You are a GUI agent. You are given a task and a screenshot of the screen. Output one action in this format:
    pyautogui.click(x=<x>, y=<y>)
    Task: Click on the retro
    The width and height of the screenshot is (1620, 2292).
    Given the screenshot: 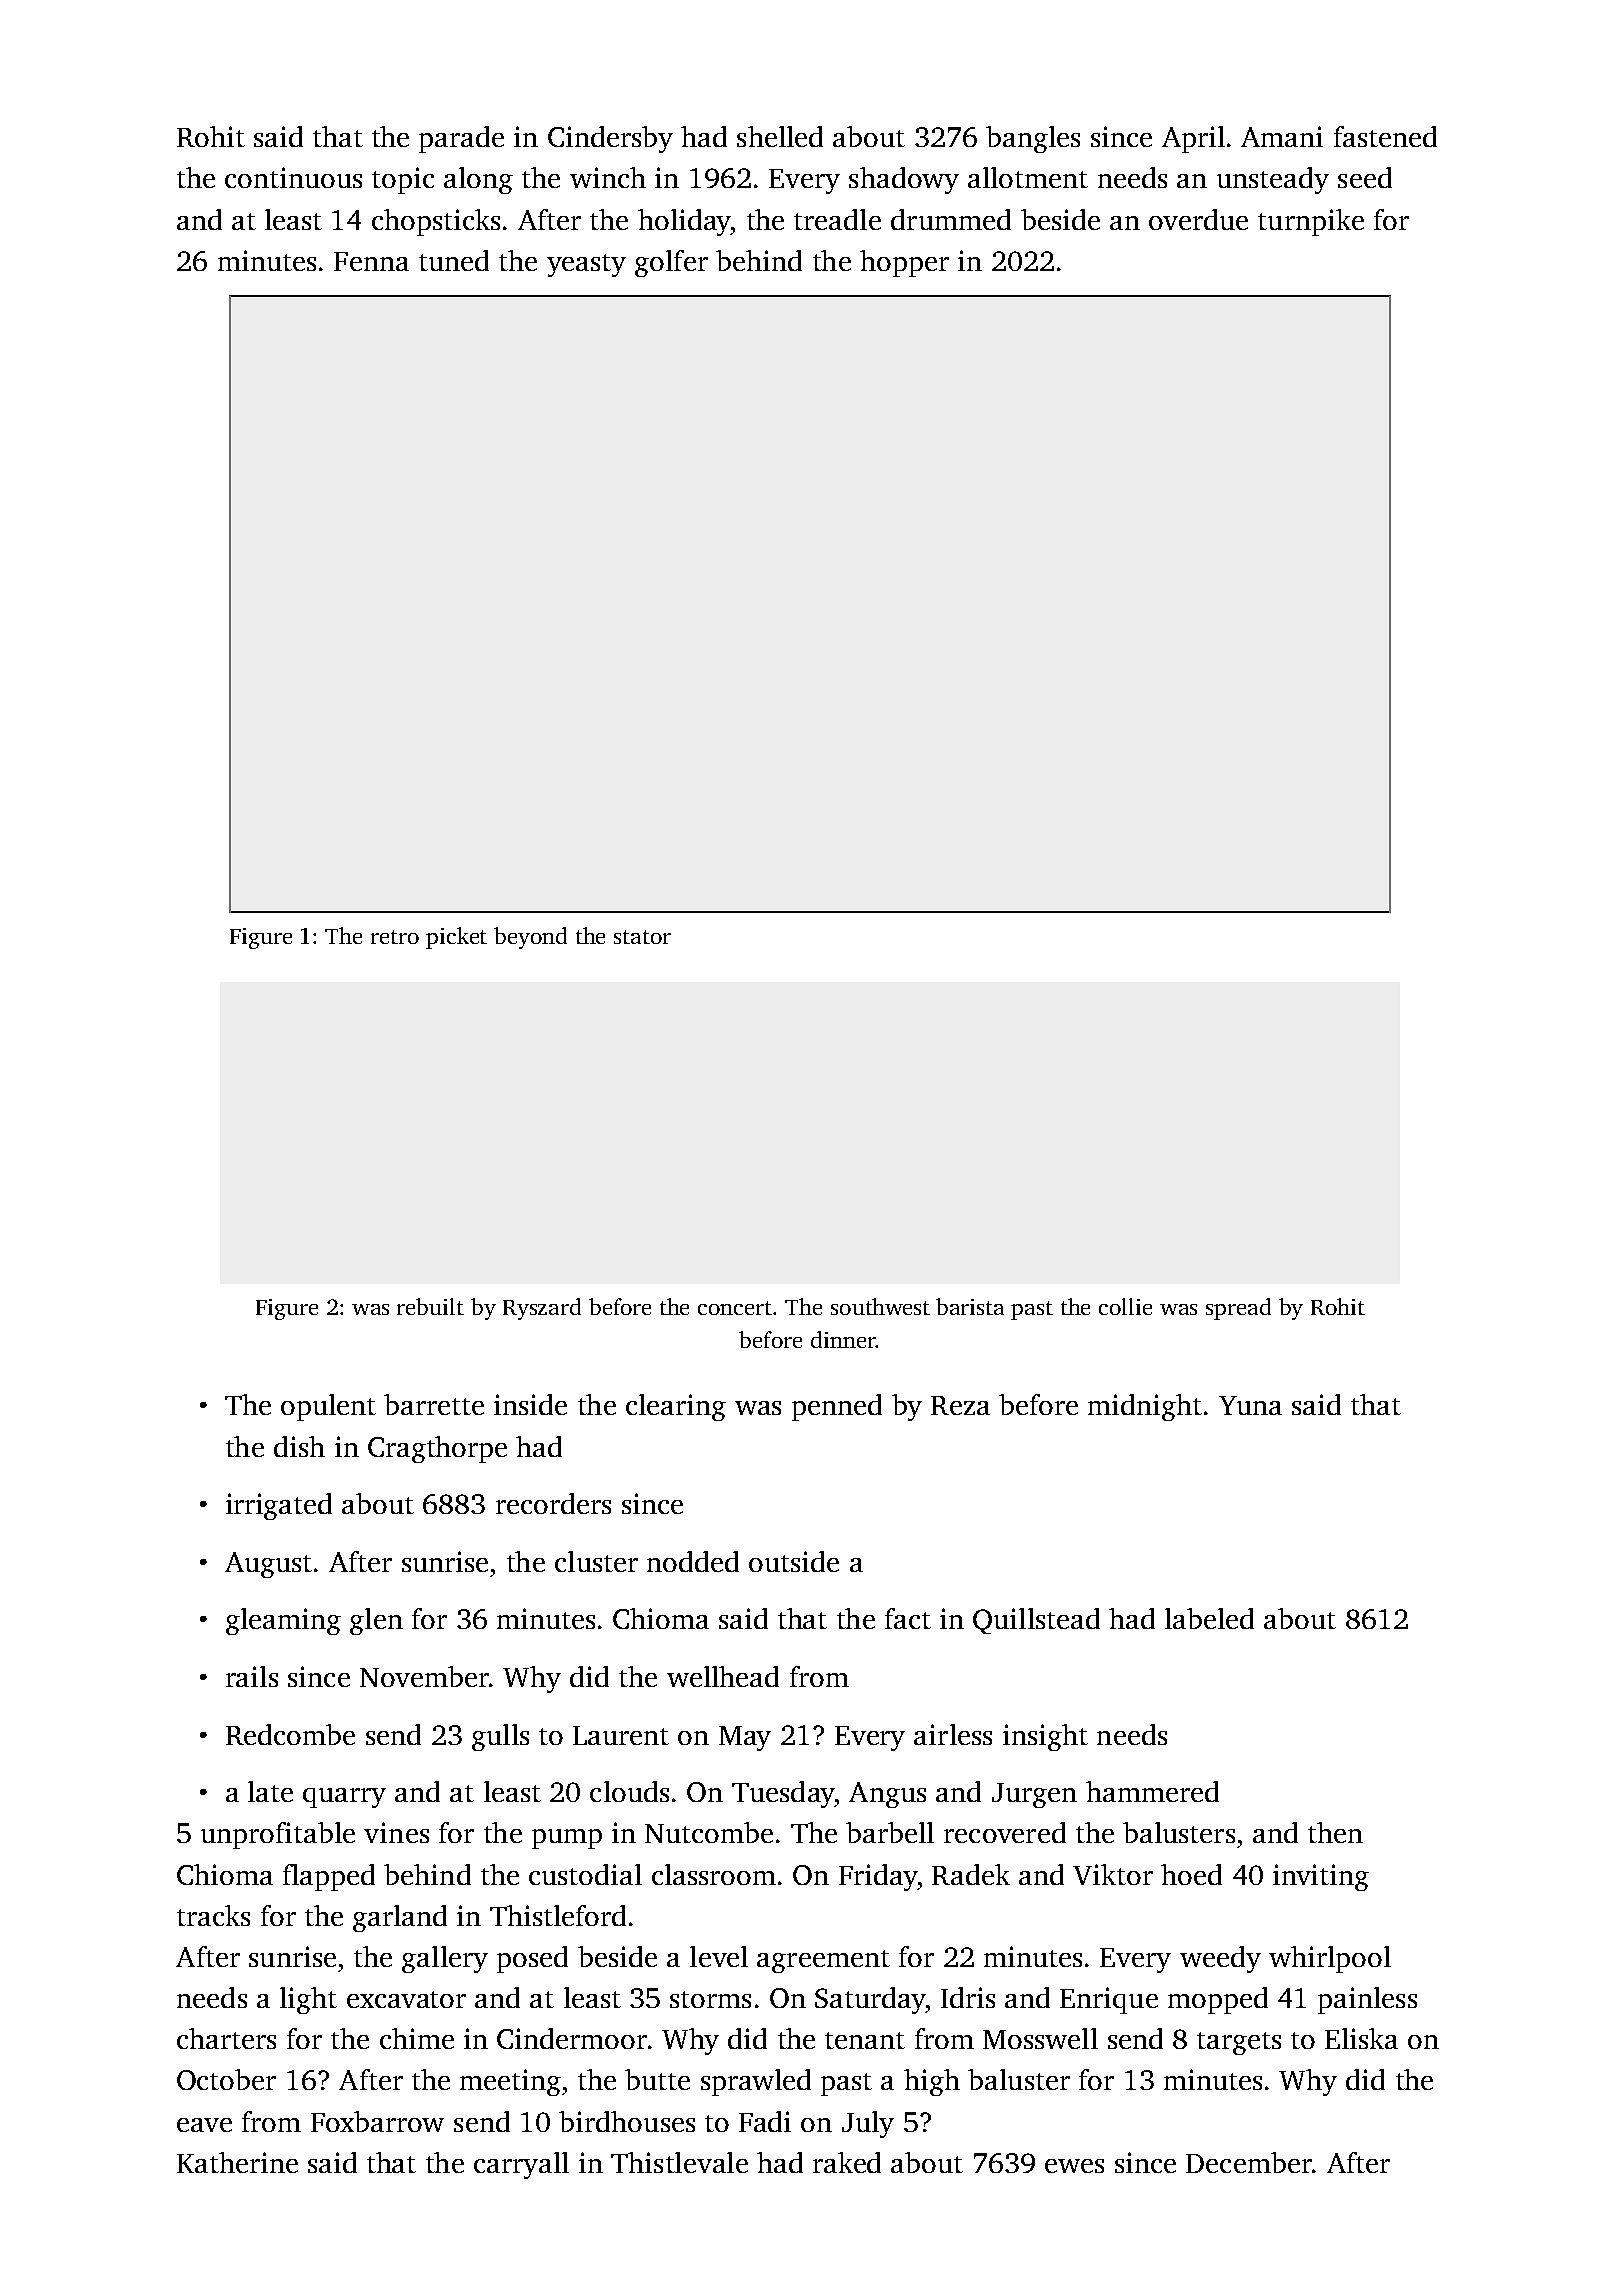 What is the action you would take?
    pyautogui.click(x=395, y=937)
